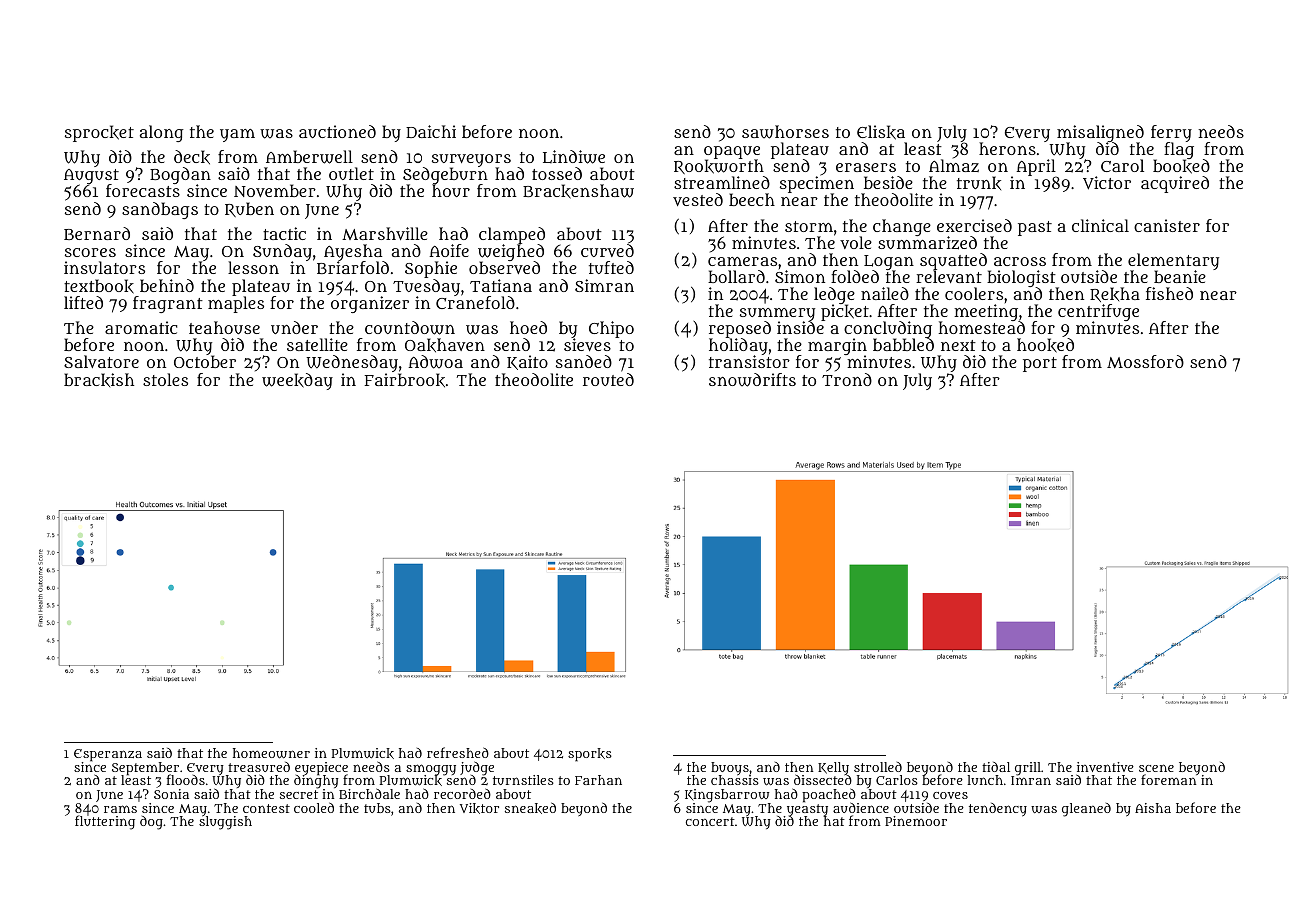 The height and width of the screenshot is (924, 1308). I want to click on Esperanza, so click(108, 755).
